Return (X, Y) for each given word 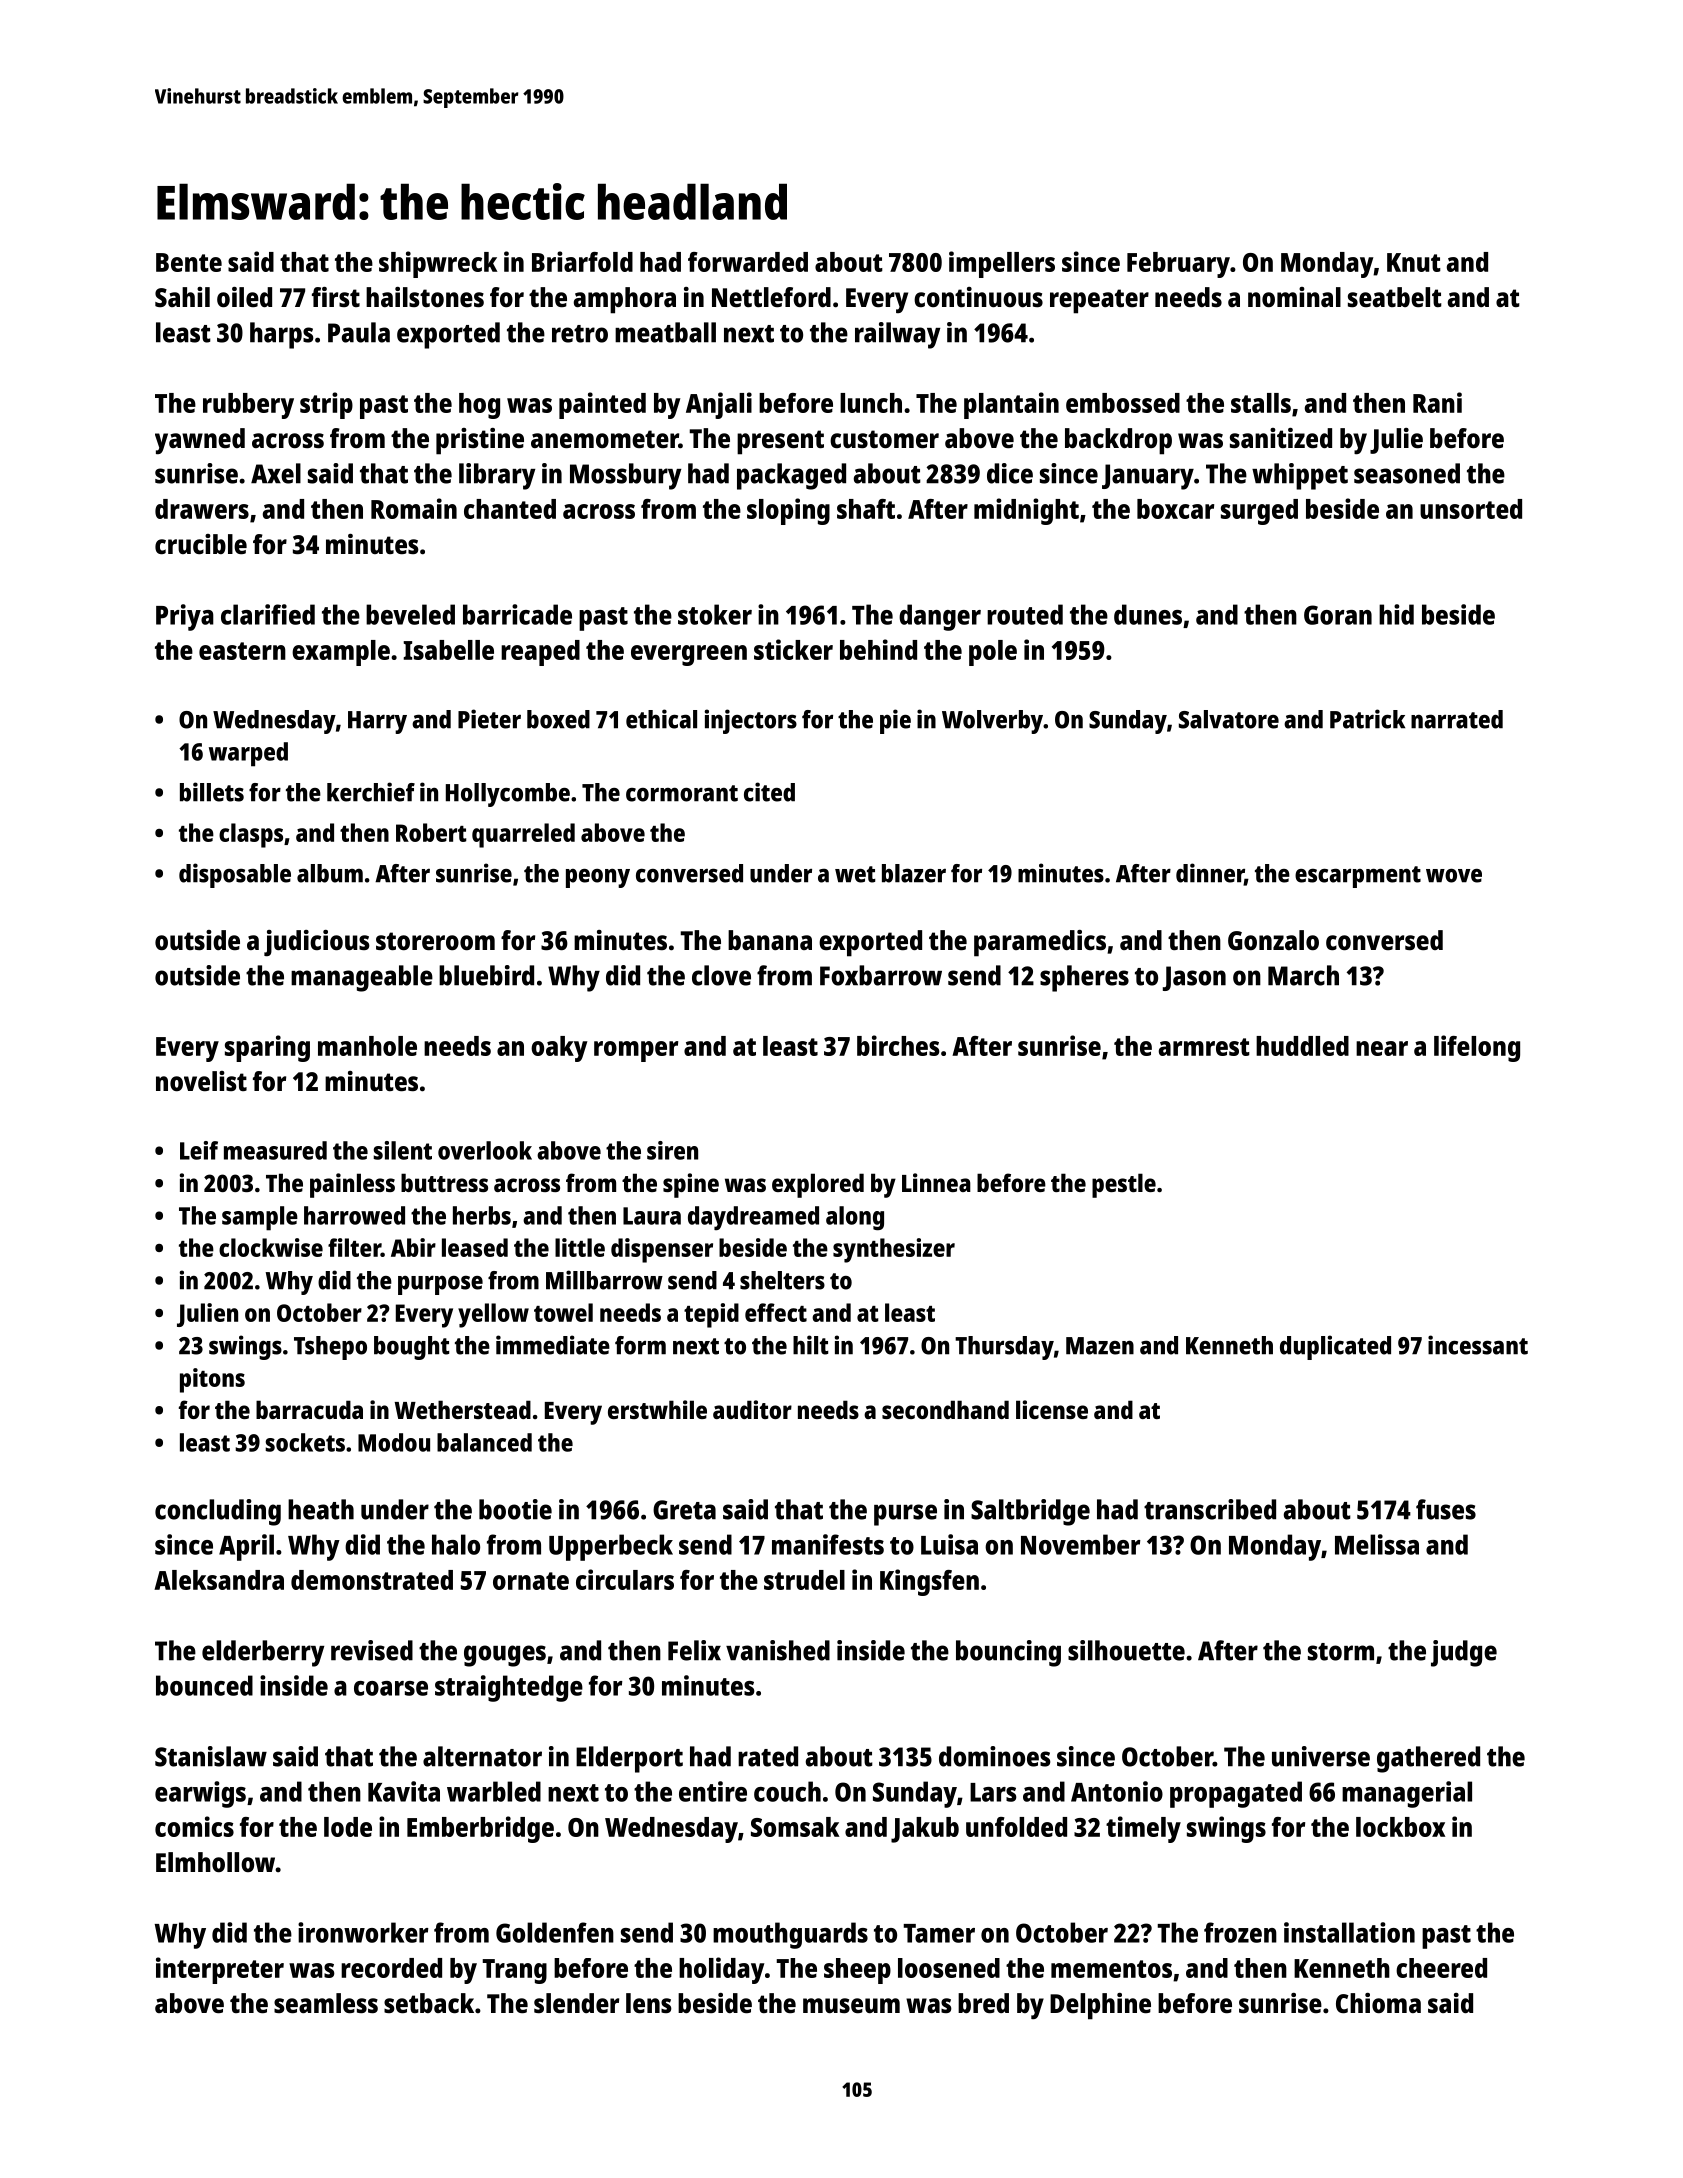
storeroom (435, 941)
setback (429, 2003)
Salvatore (1229, 719)
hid (1396, 614)
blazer (914, 873)
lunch (871, 403)
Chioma (1378, 2003)
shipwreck (438, 264)
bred (983, 2003)
